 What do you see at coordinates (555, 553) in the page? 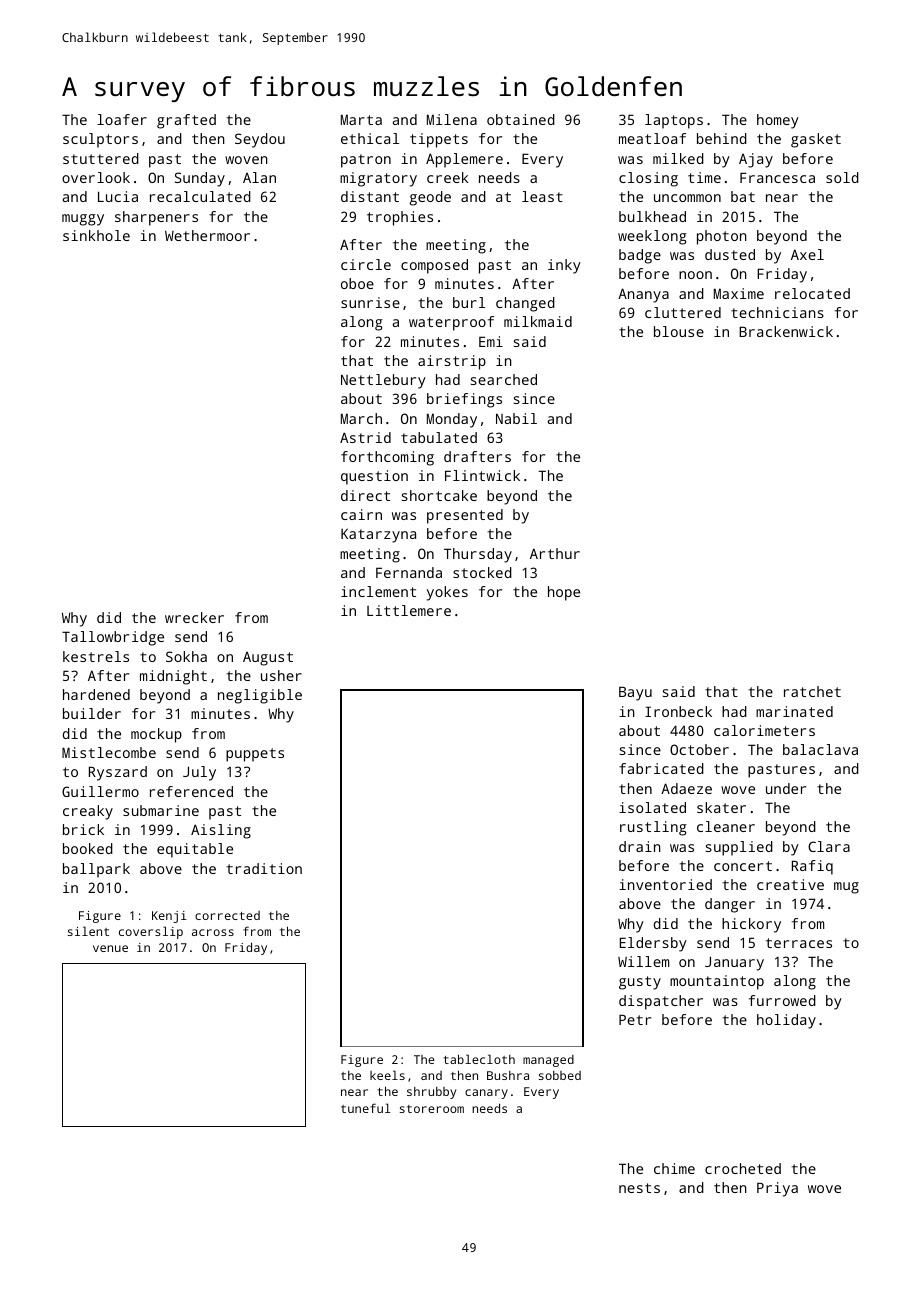
I see `Arthur` at bounding box center [555, 553].
